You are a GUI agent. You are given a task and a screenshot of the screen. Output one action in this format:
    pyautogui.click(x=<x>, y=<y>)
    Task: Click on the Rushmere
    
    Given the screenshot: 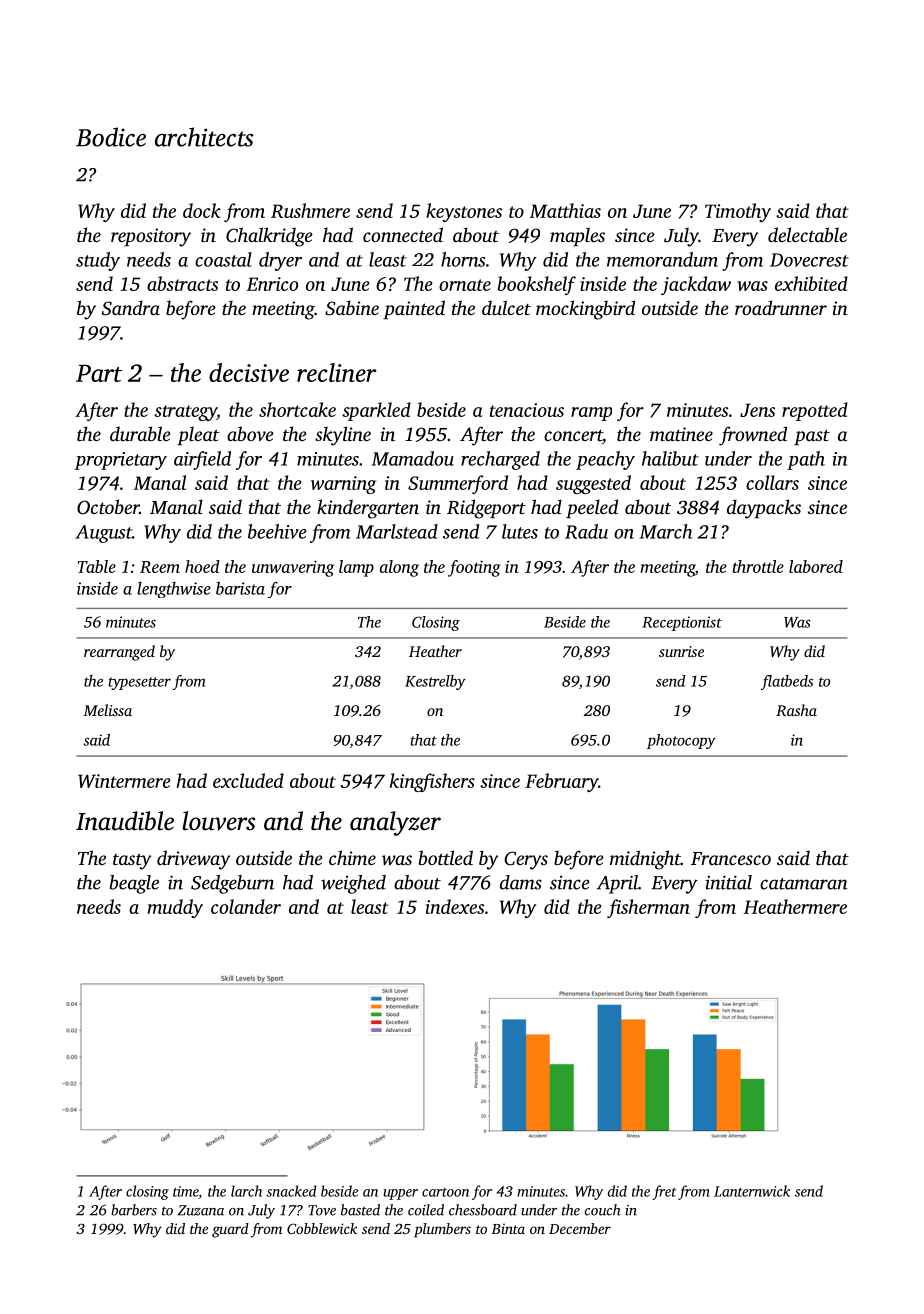 What is the action you would take?
    pyautogui.click(x=310, y=210)
